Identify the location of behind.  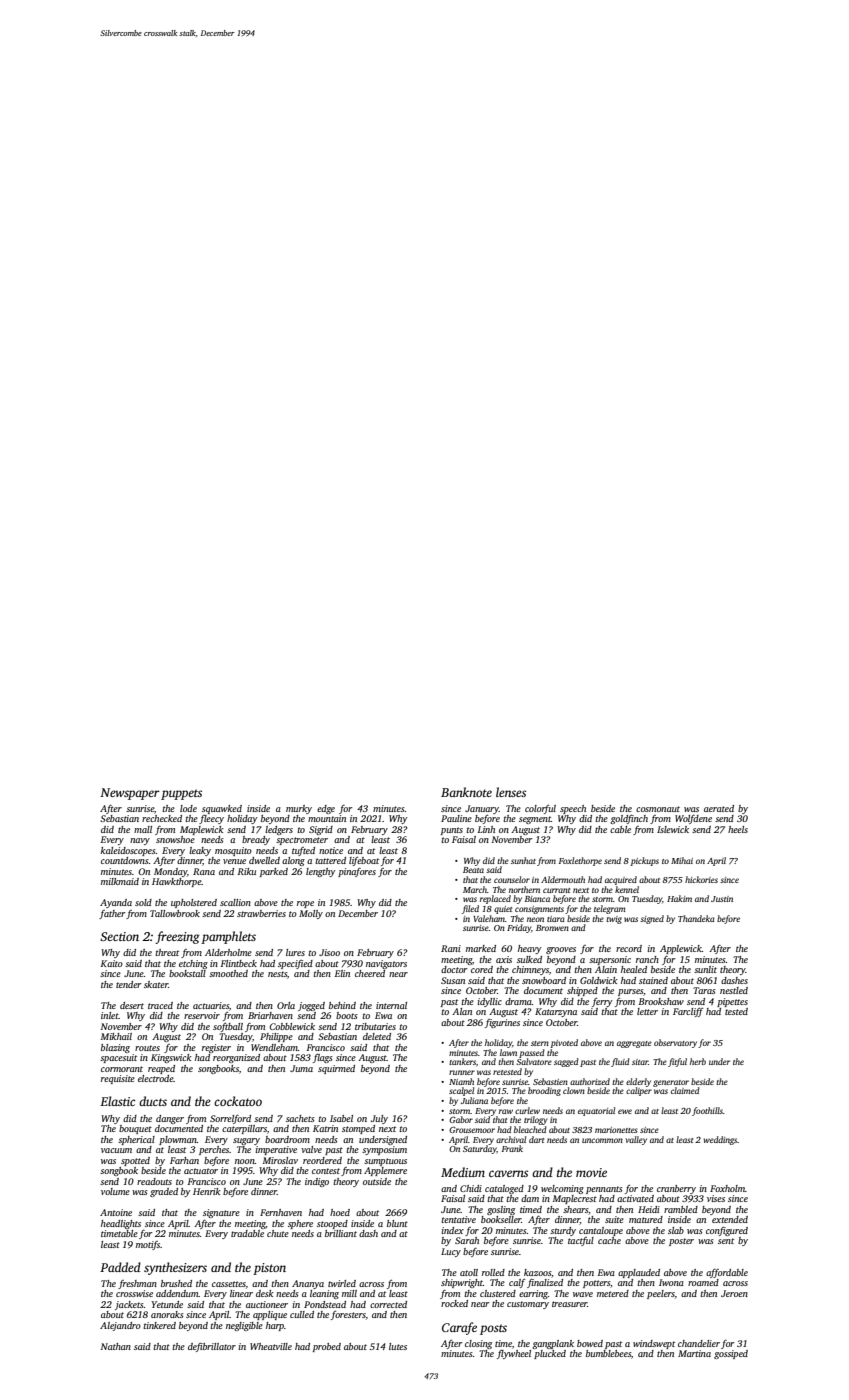
(342, 1005).
